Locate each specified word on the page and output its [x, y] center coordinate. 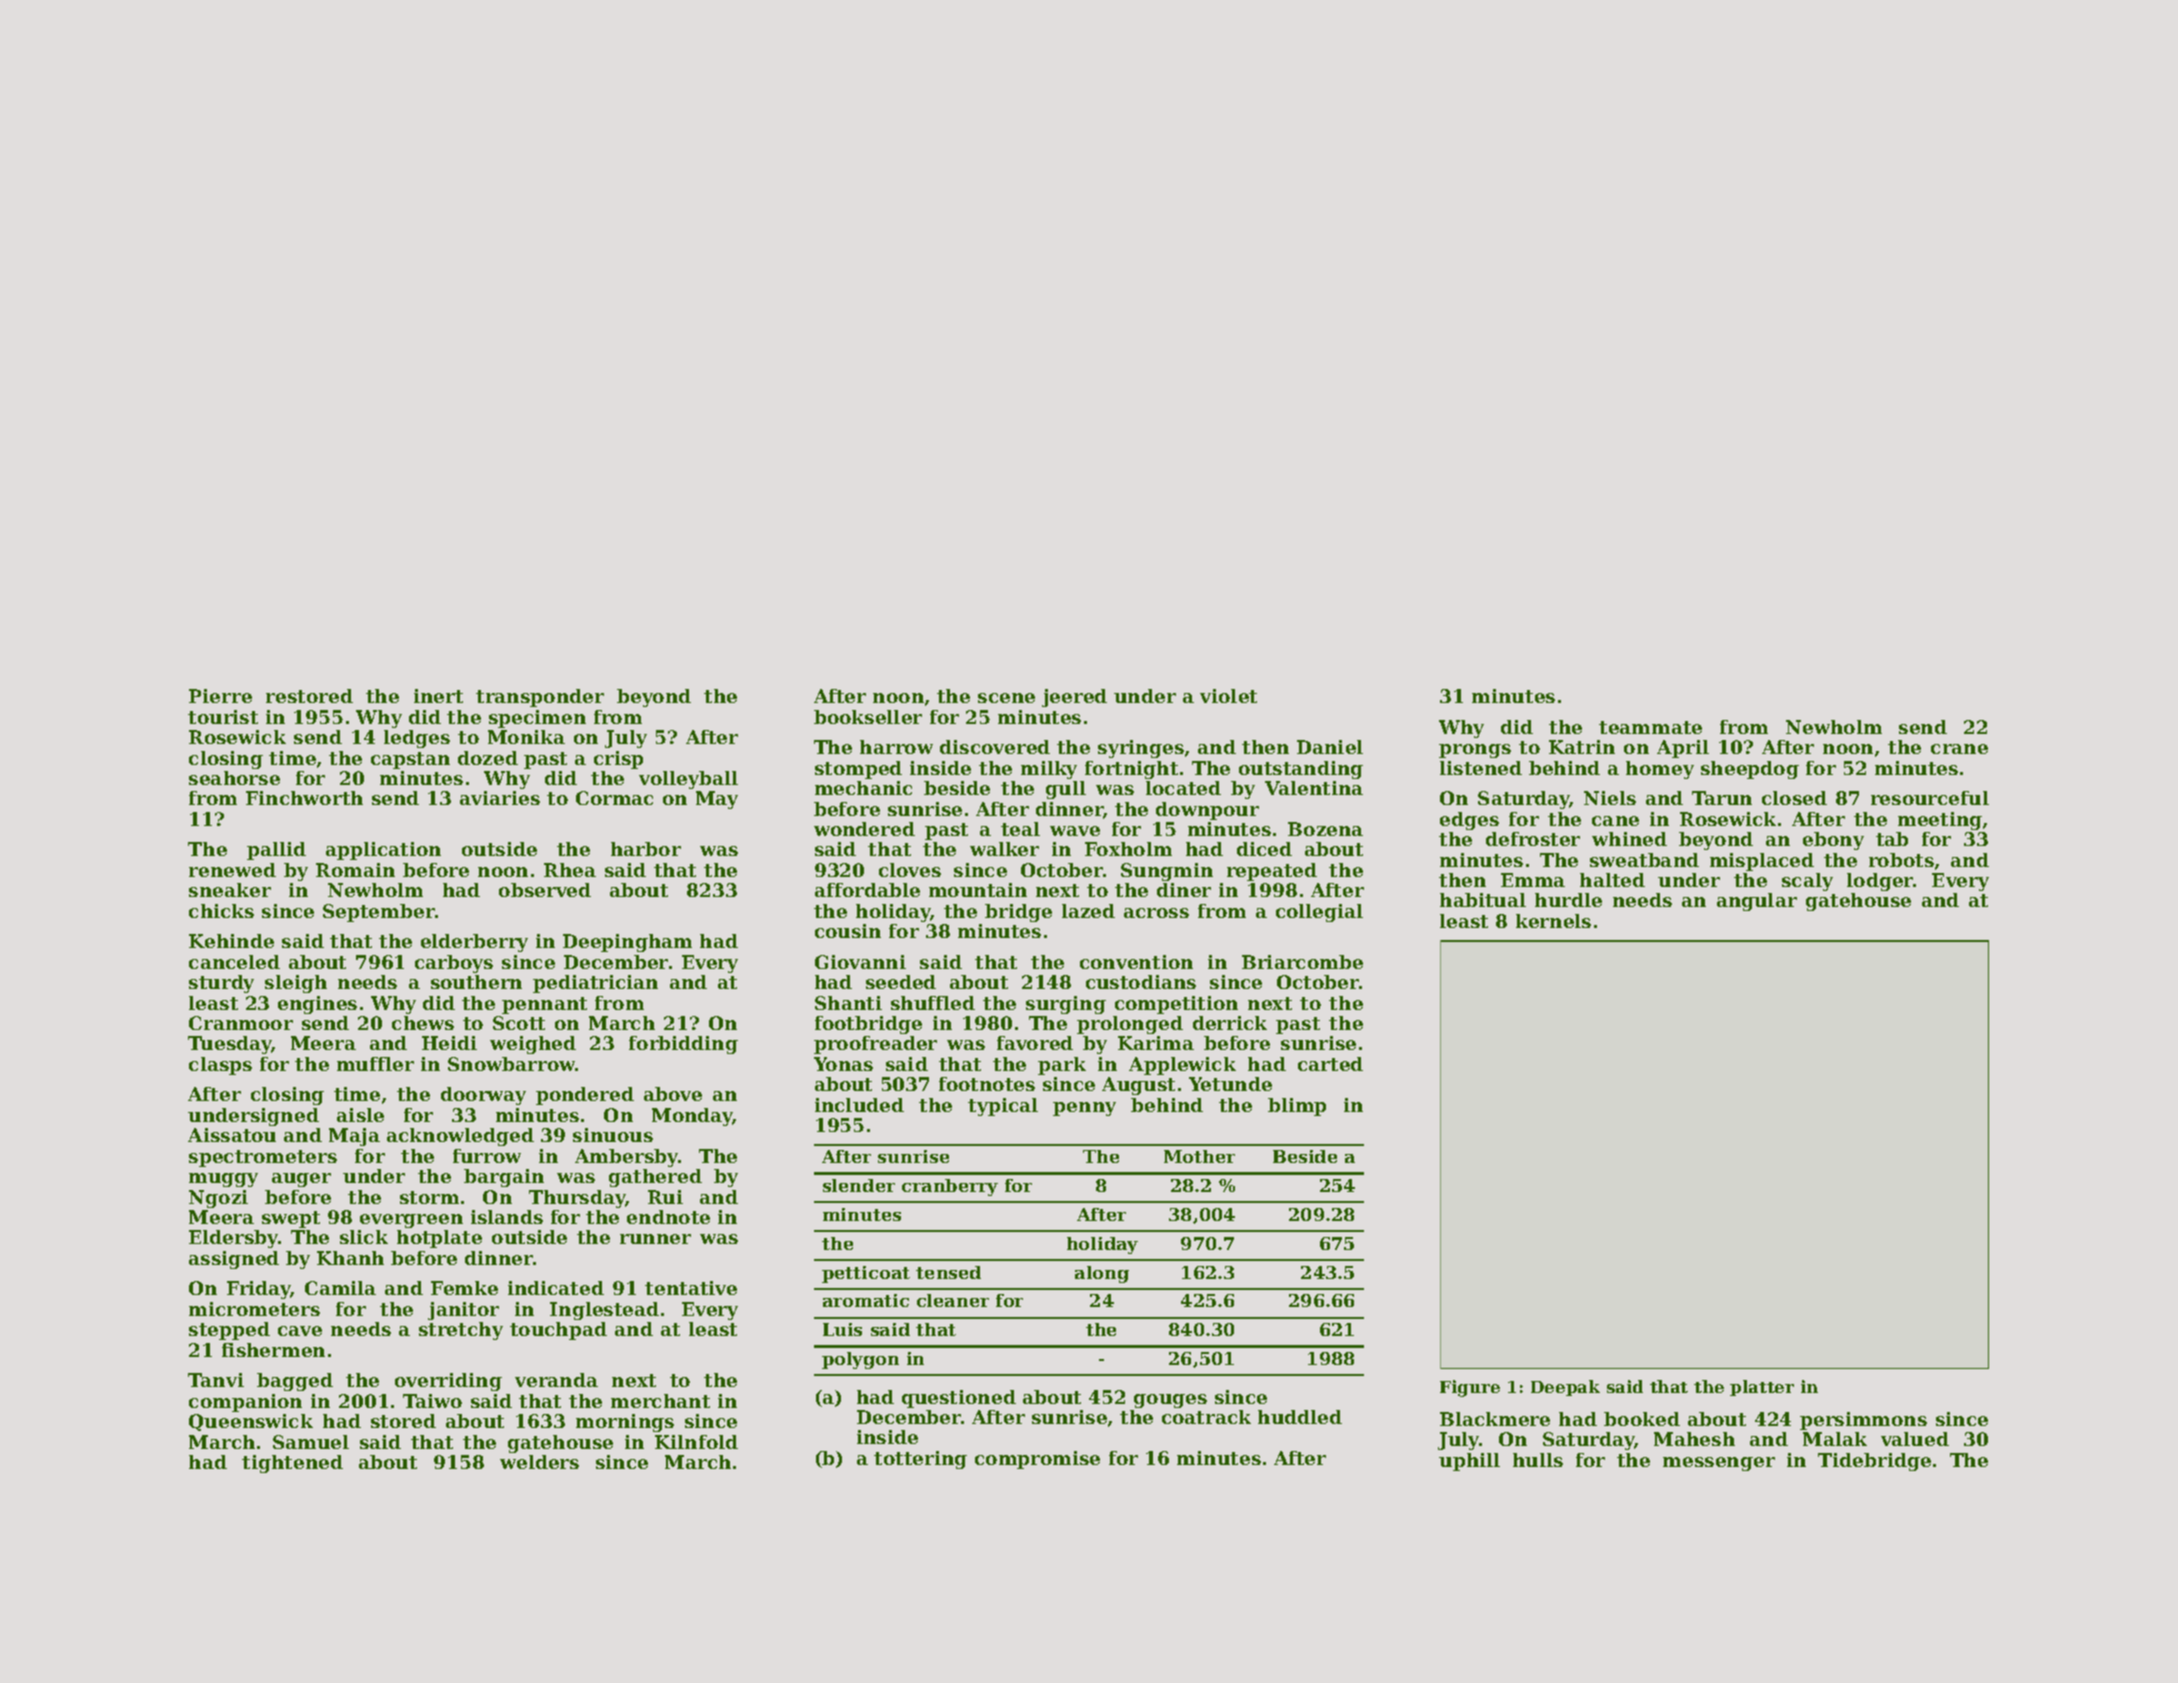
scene [1006, 698]
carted [1330, 1064]
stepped [229, 1331]
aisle [360, 1115]
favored [1035, 1043]
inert [438, 696]
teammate [1650, 727]
